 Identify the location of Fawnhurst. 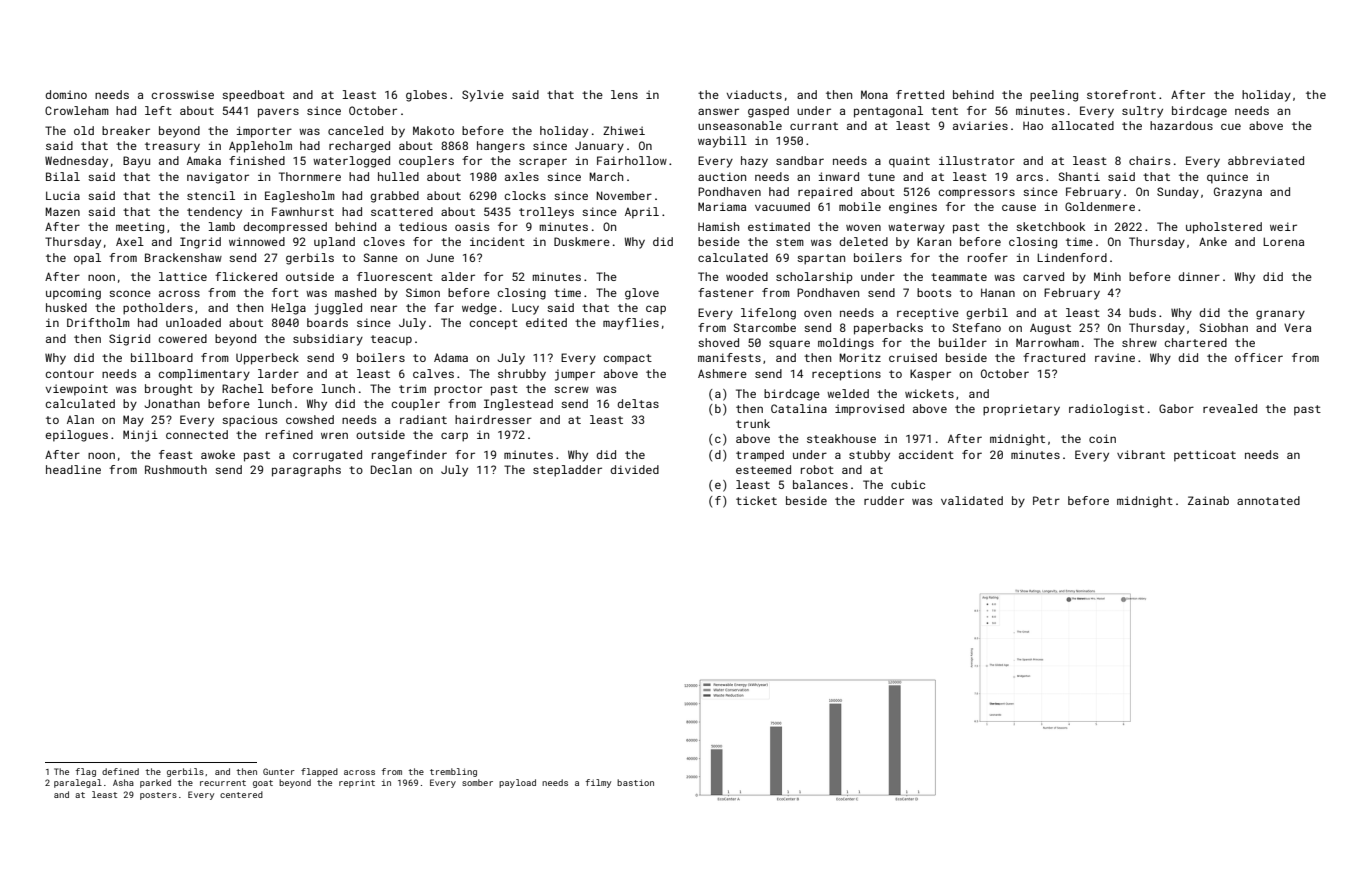
(303, 211).
